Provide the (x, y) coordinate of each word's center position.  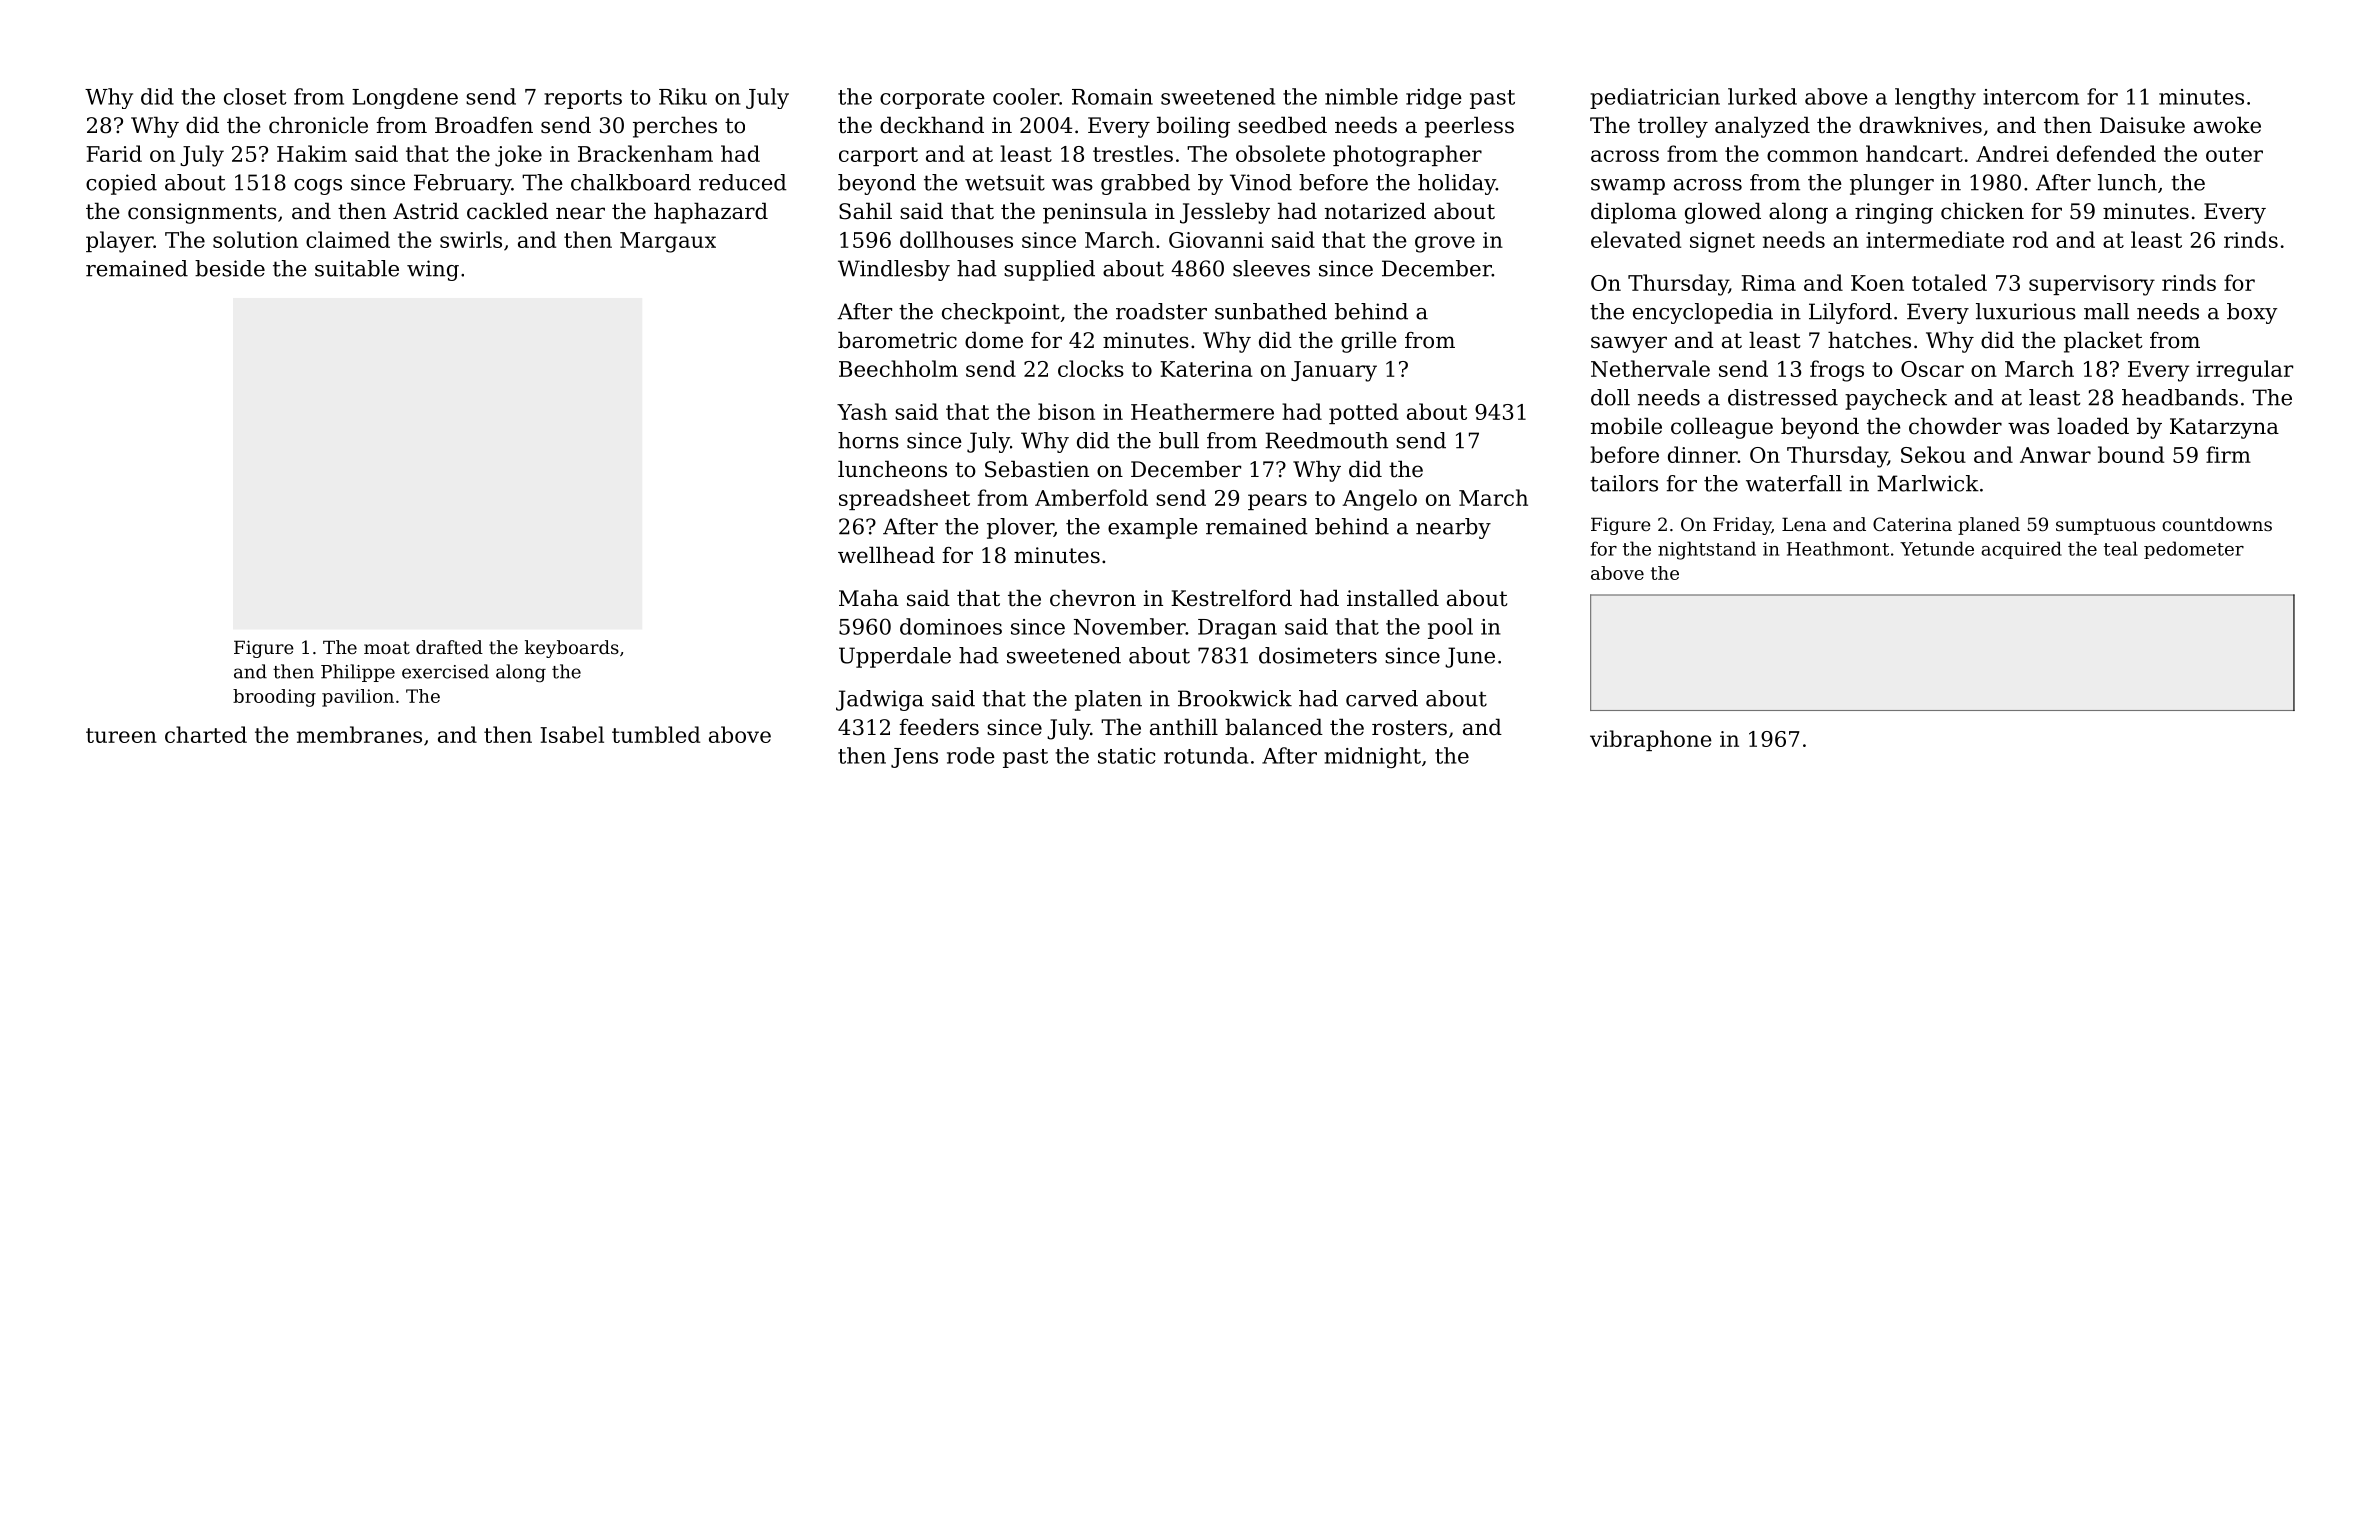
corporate (932, 99)
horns (868, 440)
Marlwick (1928, 483)
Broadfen (484, 125)
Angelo (1379, 500)
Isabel (572, 734)
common (1812, 156)
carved (1382, 698)
